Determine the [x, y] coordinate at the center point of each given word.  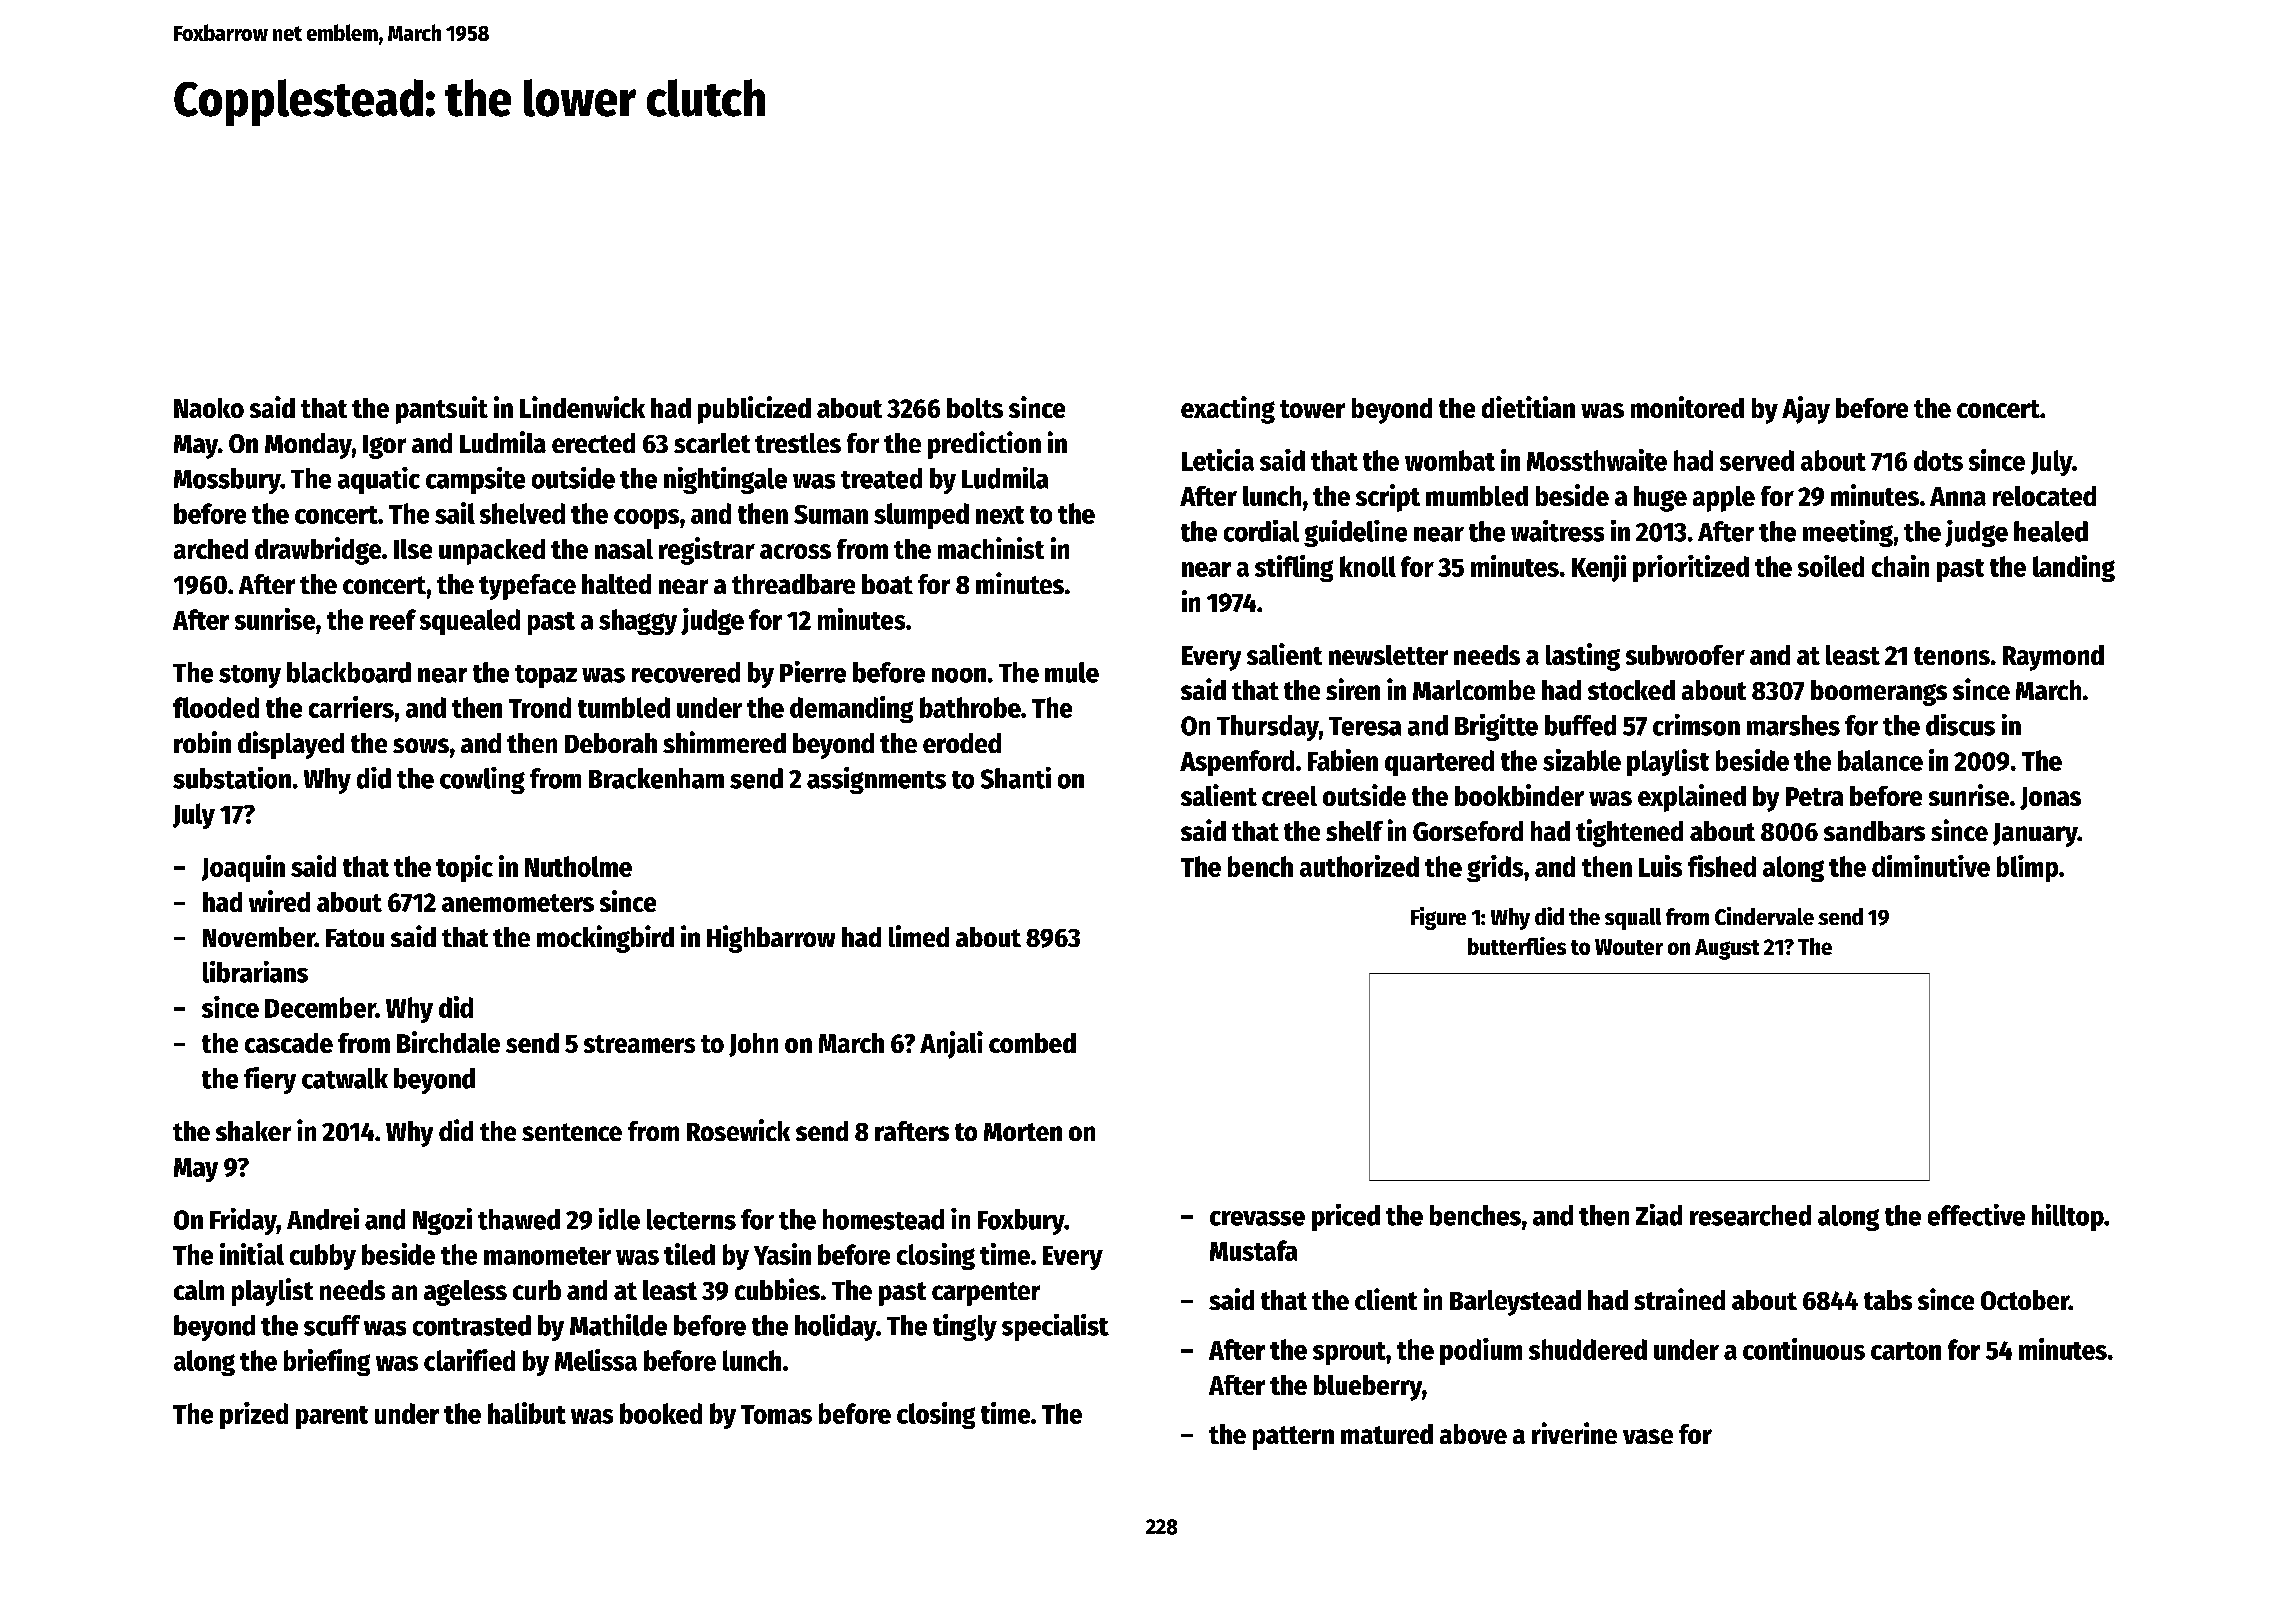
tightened [1629, 833]
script [1388, 498]
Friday [243, 1221]
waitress [1557, 531]
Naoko [209, 408]
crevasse [1257, 1218]
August [1727, 949]
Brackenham [656, 778]
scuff [332, 1325]
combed [1032, 1043]
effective [1976, 1215]
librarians [255, 972]
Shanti [1016, 778]
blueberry [1368, 1388]
